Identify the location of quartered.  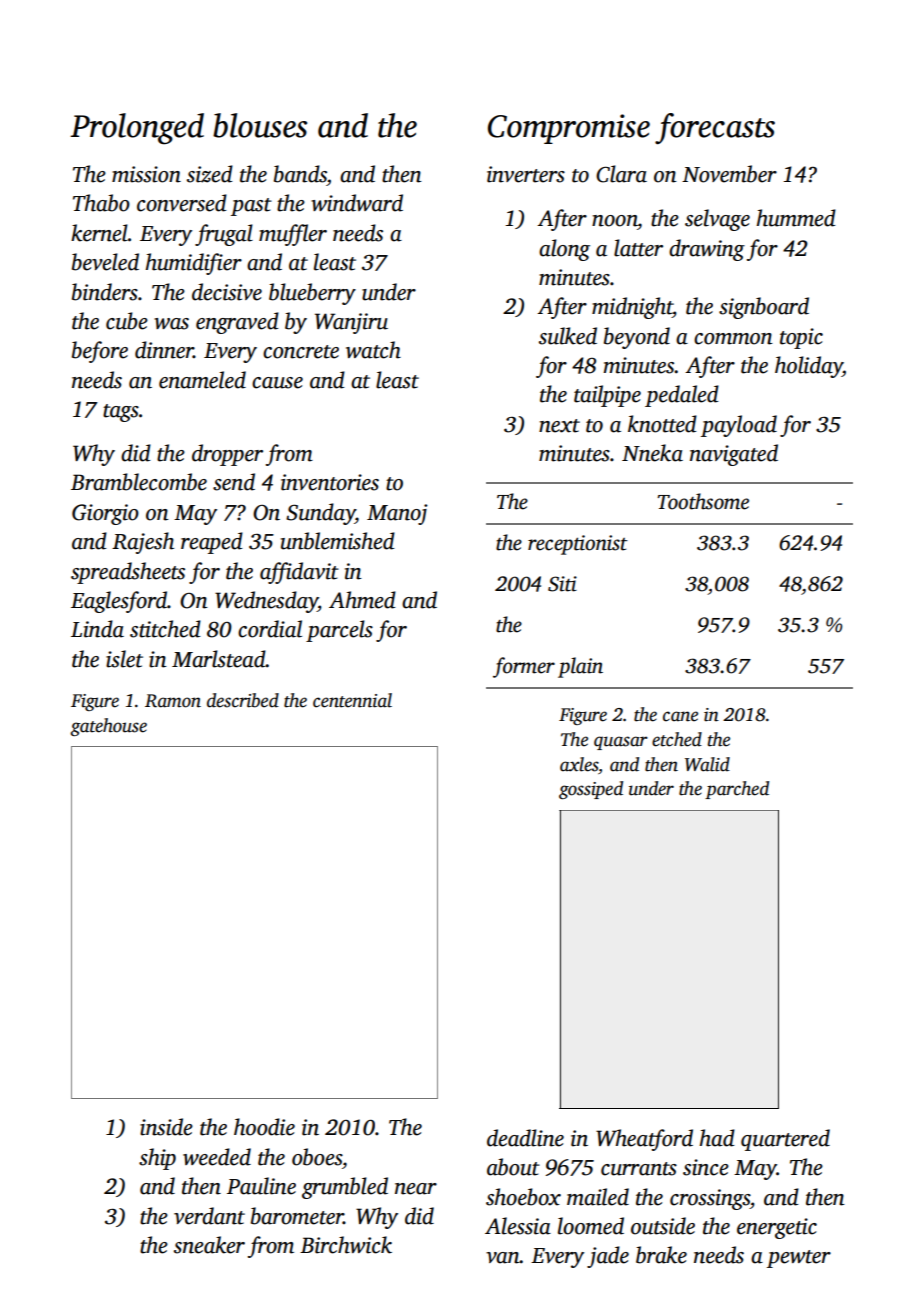
(785, 1140).
